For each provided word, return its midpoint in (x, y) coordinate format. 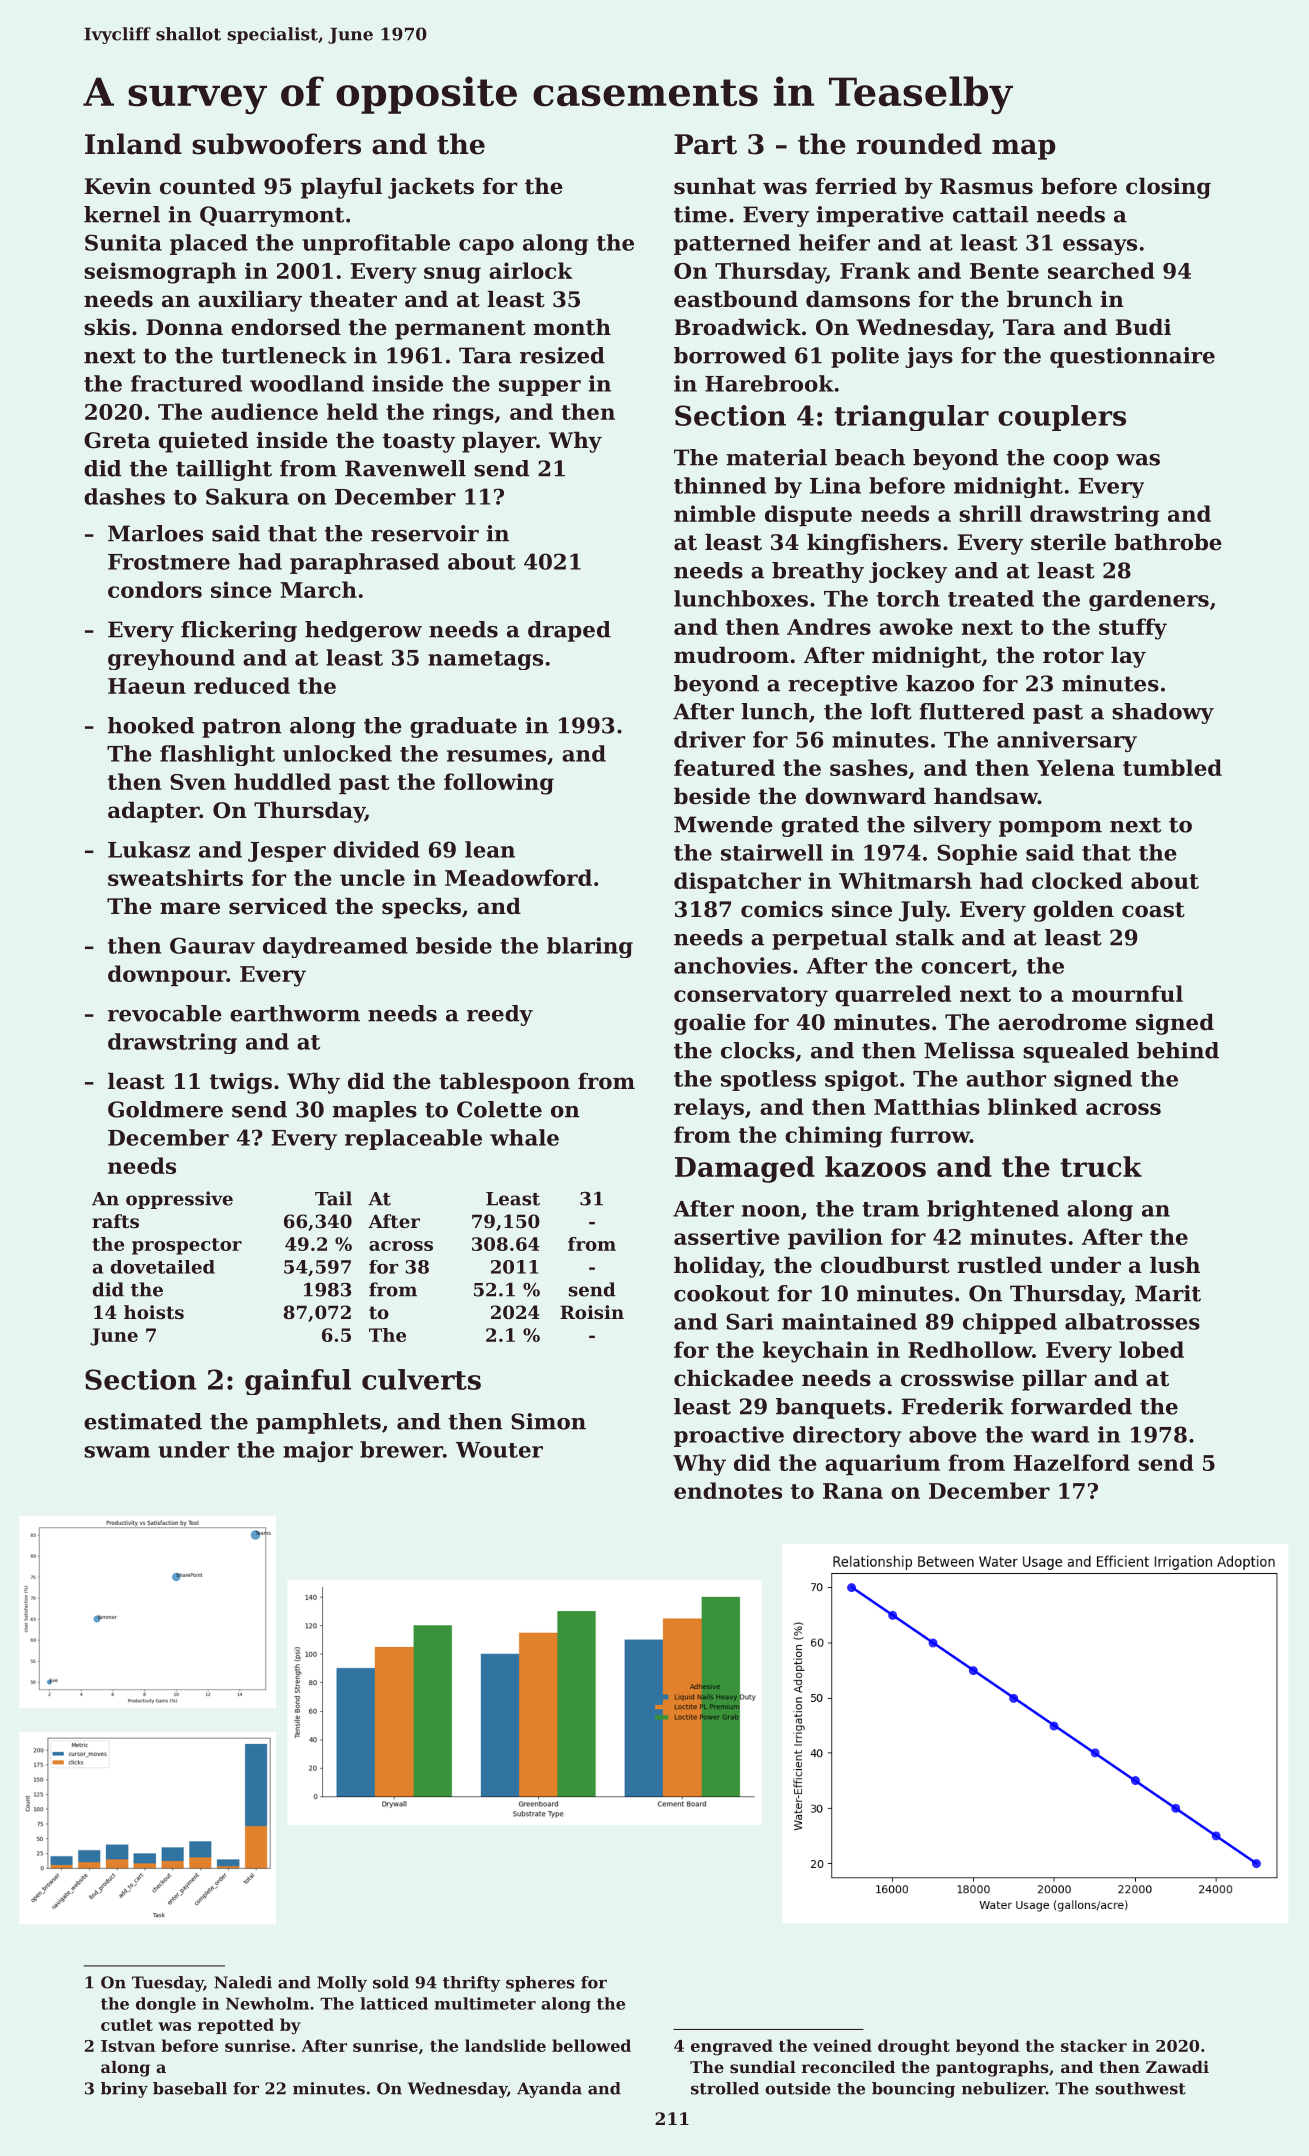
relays (709, 1109)
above (943, 1434)
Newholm (267, 2003)
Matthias (927, 1106)
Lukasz (149, 849)
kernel (122, 214)
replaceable (413, 1139)
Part (706, 144)
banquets (830, 1408)
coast (1153, 910)
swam (117, 1452)
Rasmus (986, 186)
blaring (590, 947)
